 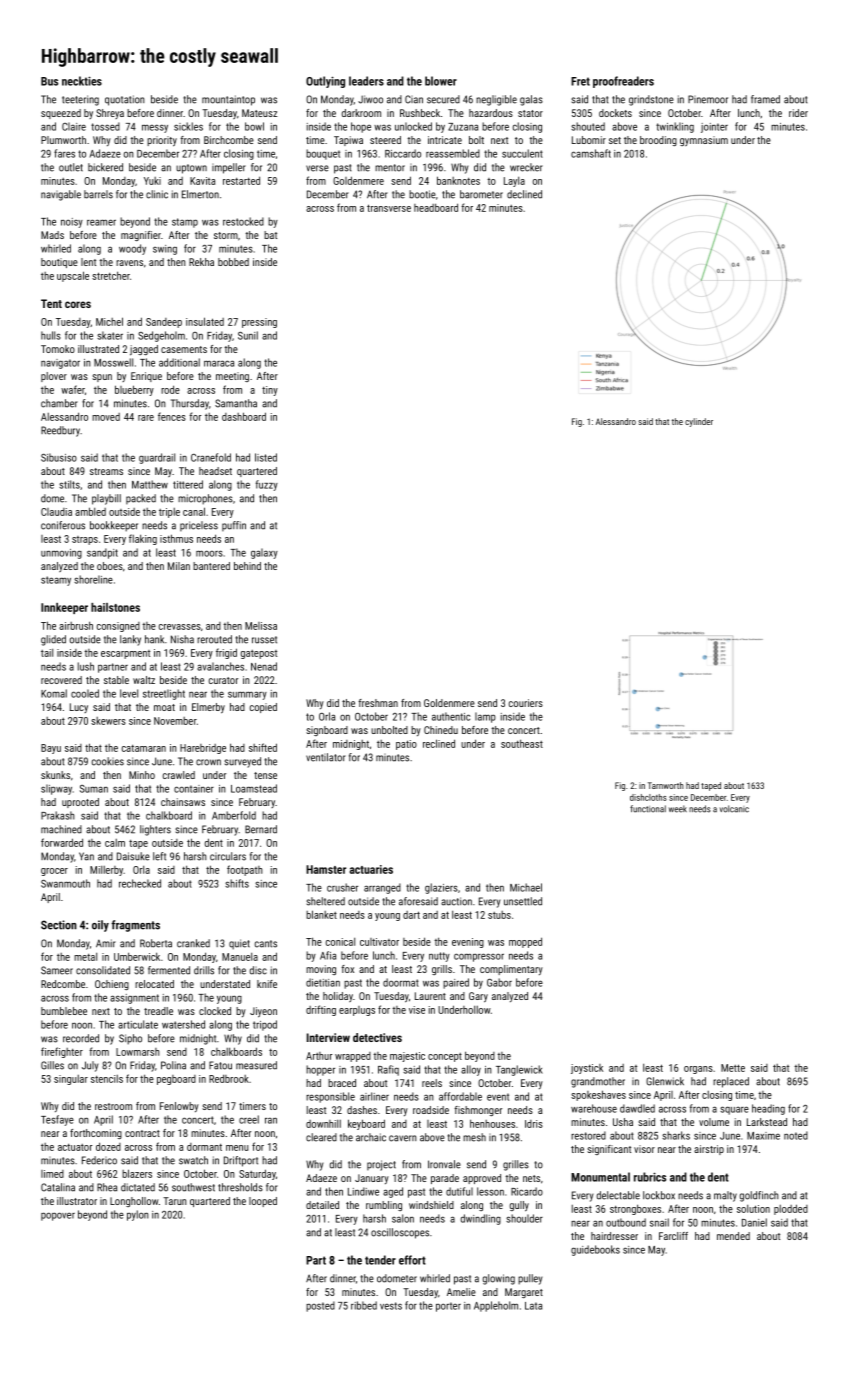 I want to click on posted, so click(x=320, y=1306).
